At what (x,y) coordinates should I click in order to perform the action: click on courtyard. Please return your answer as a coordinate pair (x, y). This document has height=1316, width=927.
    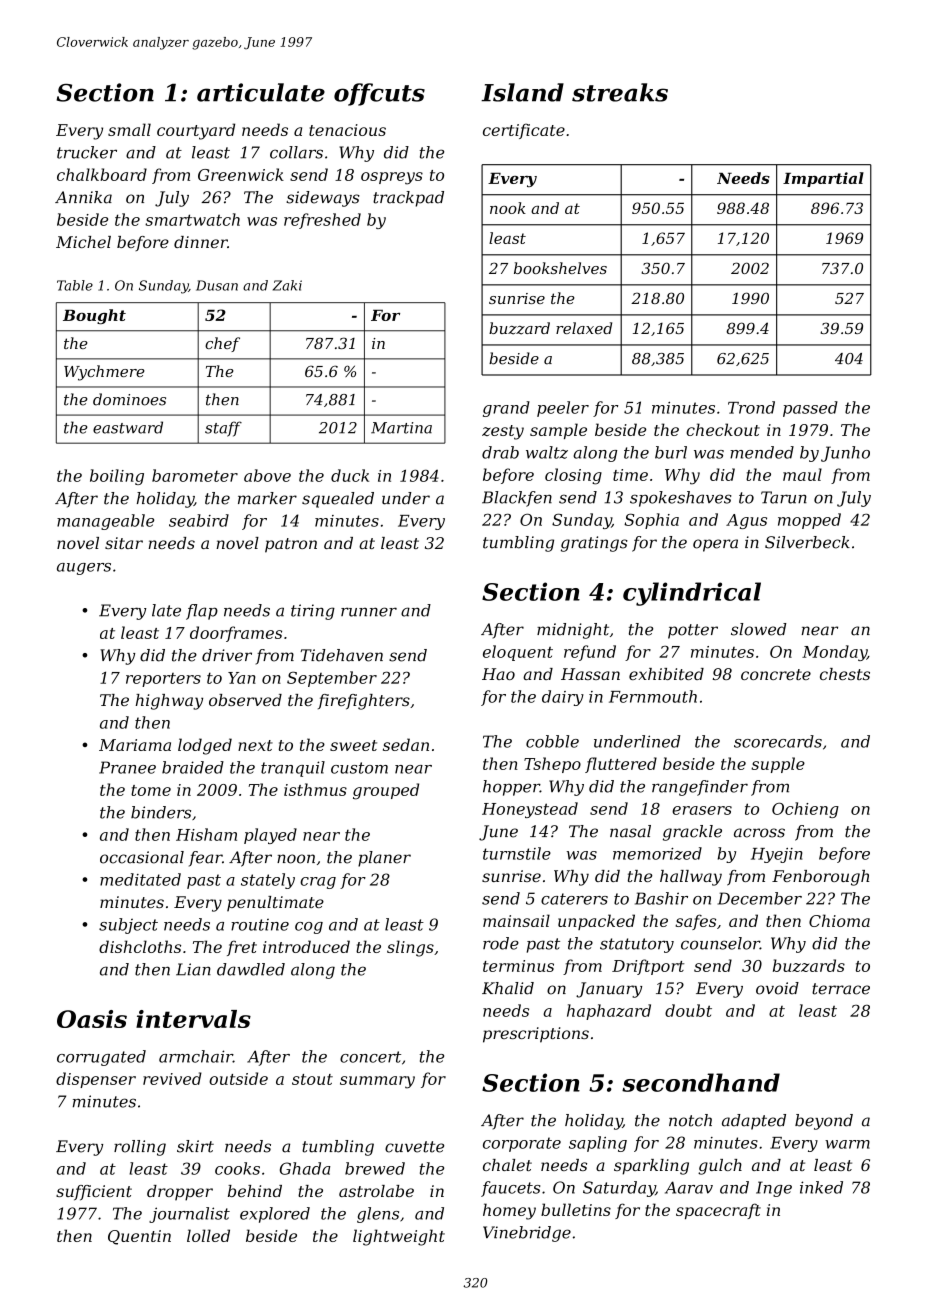
    Looking at the image, I should click on (196, 131).
